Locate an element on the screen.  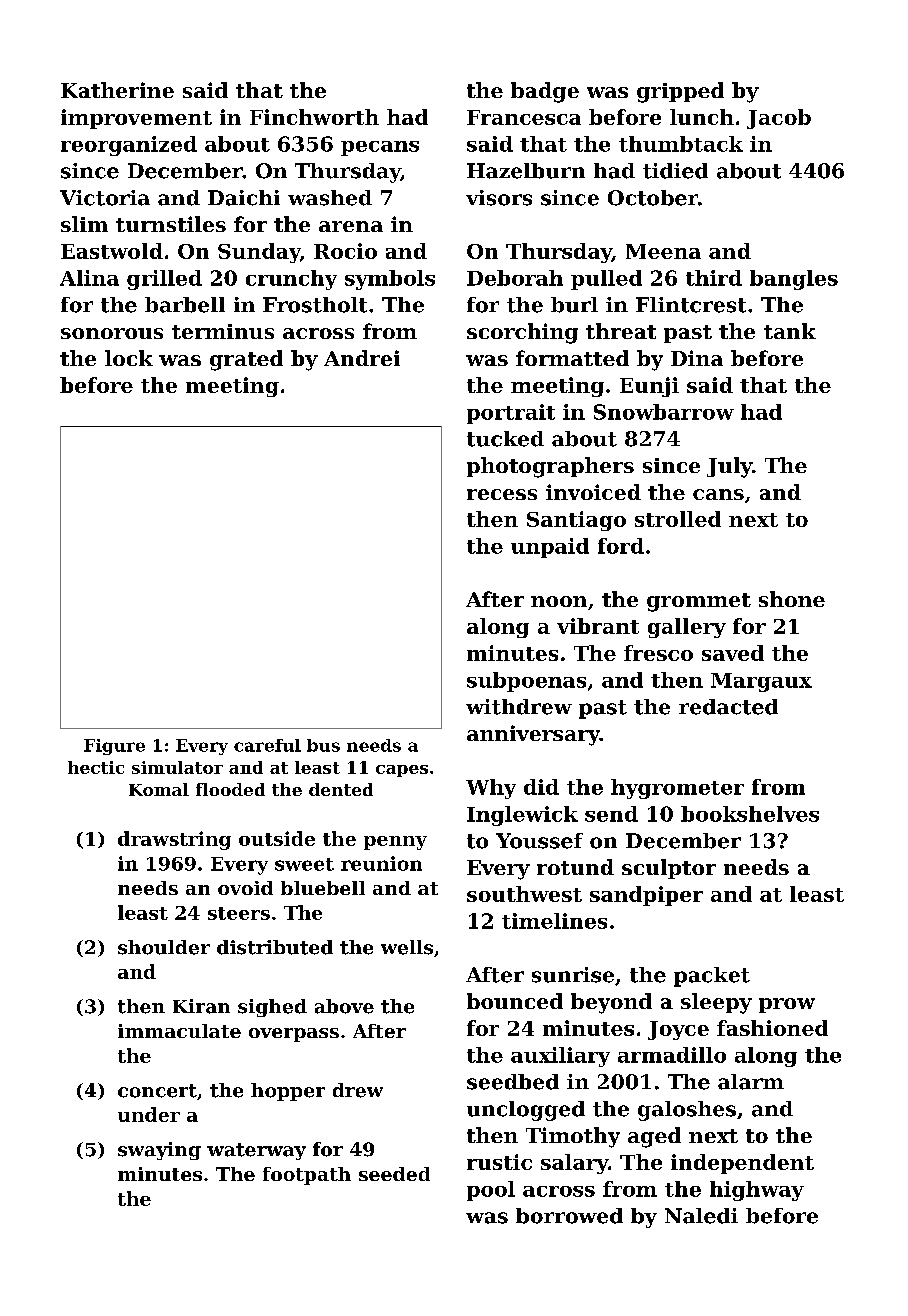
gripped is located at coordinates (680, 92).
